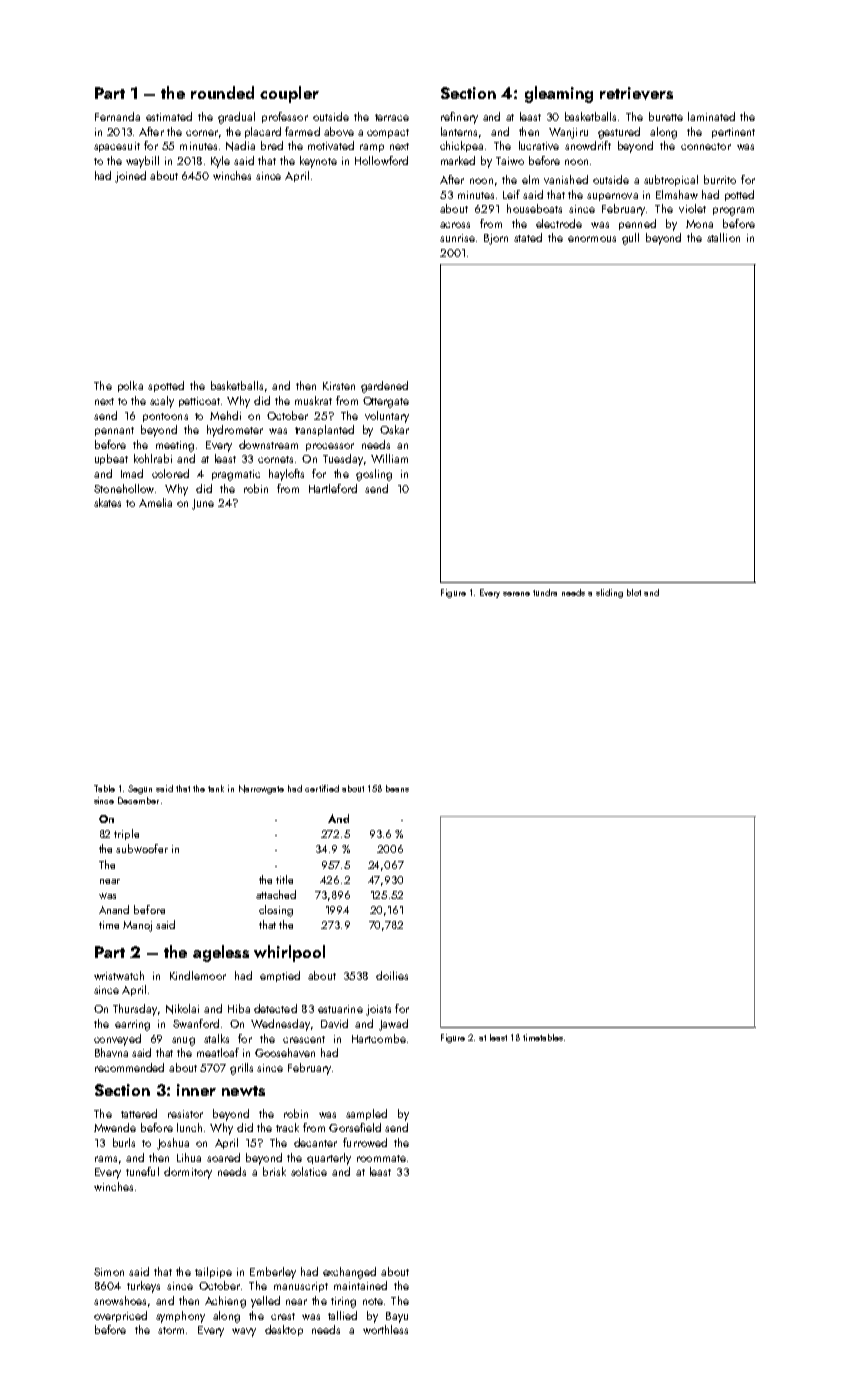 Image resolution: width=849 pixels, height=1400 pixels. Describe the element at coordinates (677, 194) in the image. I see `Elmshaw` at that location.
